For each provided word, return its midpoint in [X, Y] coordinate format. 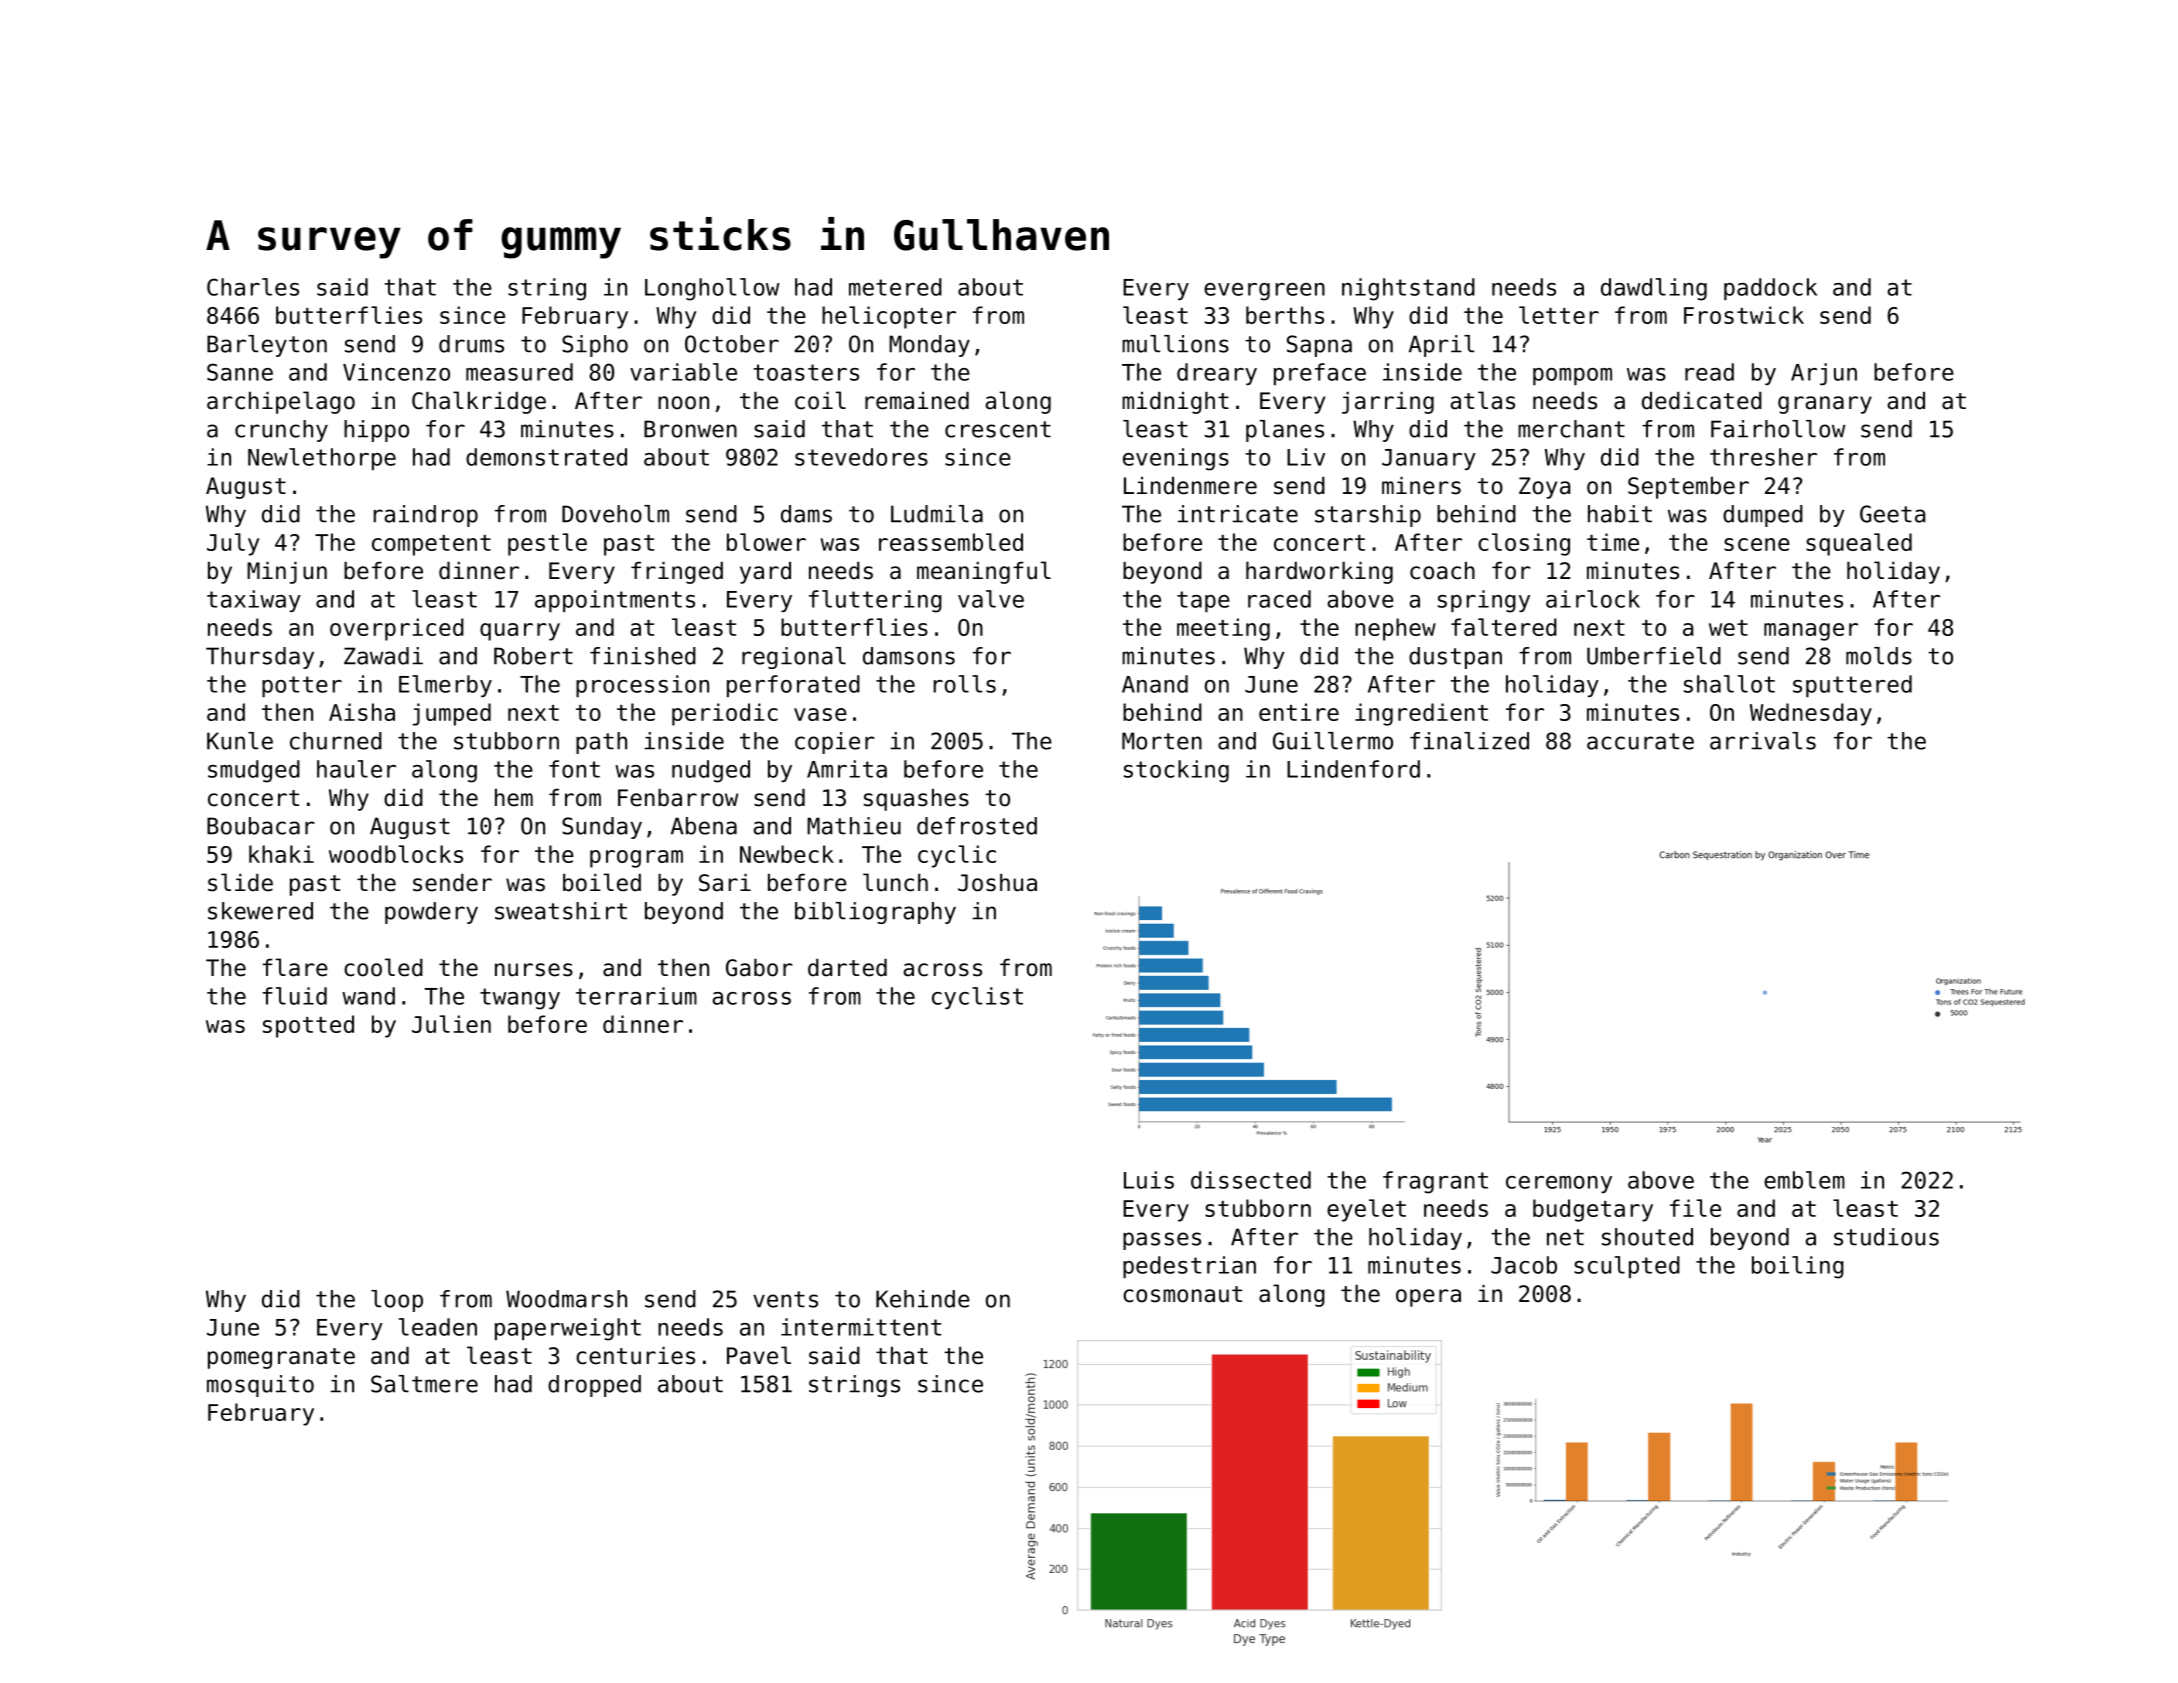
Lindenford [1353, 769]
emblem [1804, 1180]
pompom [1572, 376]
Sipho [595, 346]
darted [847, 968]
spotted [308, 1026]
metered [895, 287]
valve [991, 599]
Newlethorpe [322, 459]
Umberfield [1654, 656]
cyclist [977, 998]
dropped [594, 1386]
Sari [725, 883]
